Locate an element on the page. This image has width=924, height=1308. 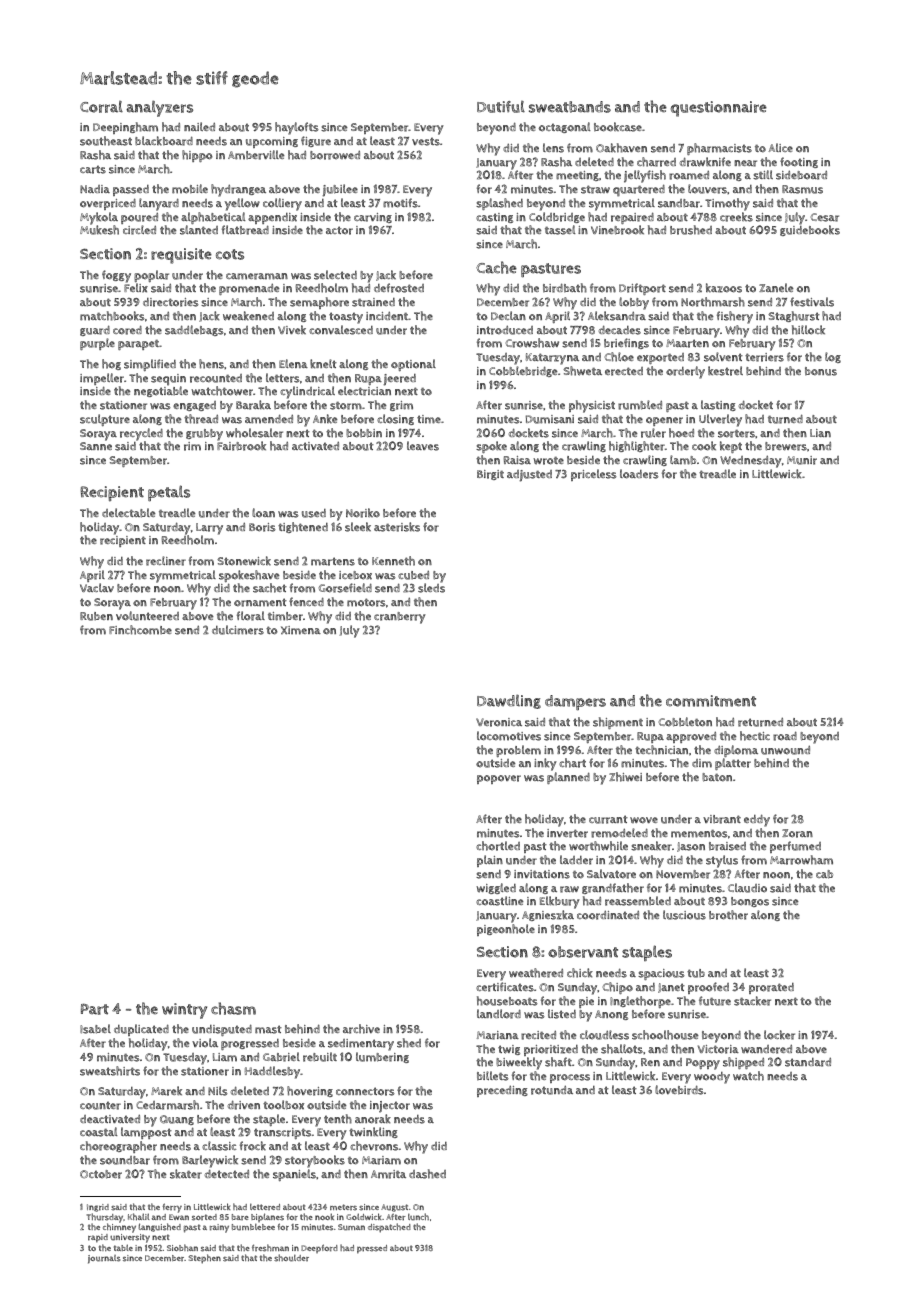
lens is located at coordinates (553, 148).
